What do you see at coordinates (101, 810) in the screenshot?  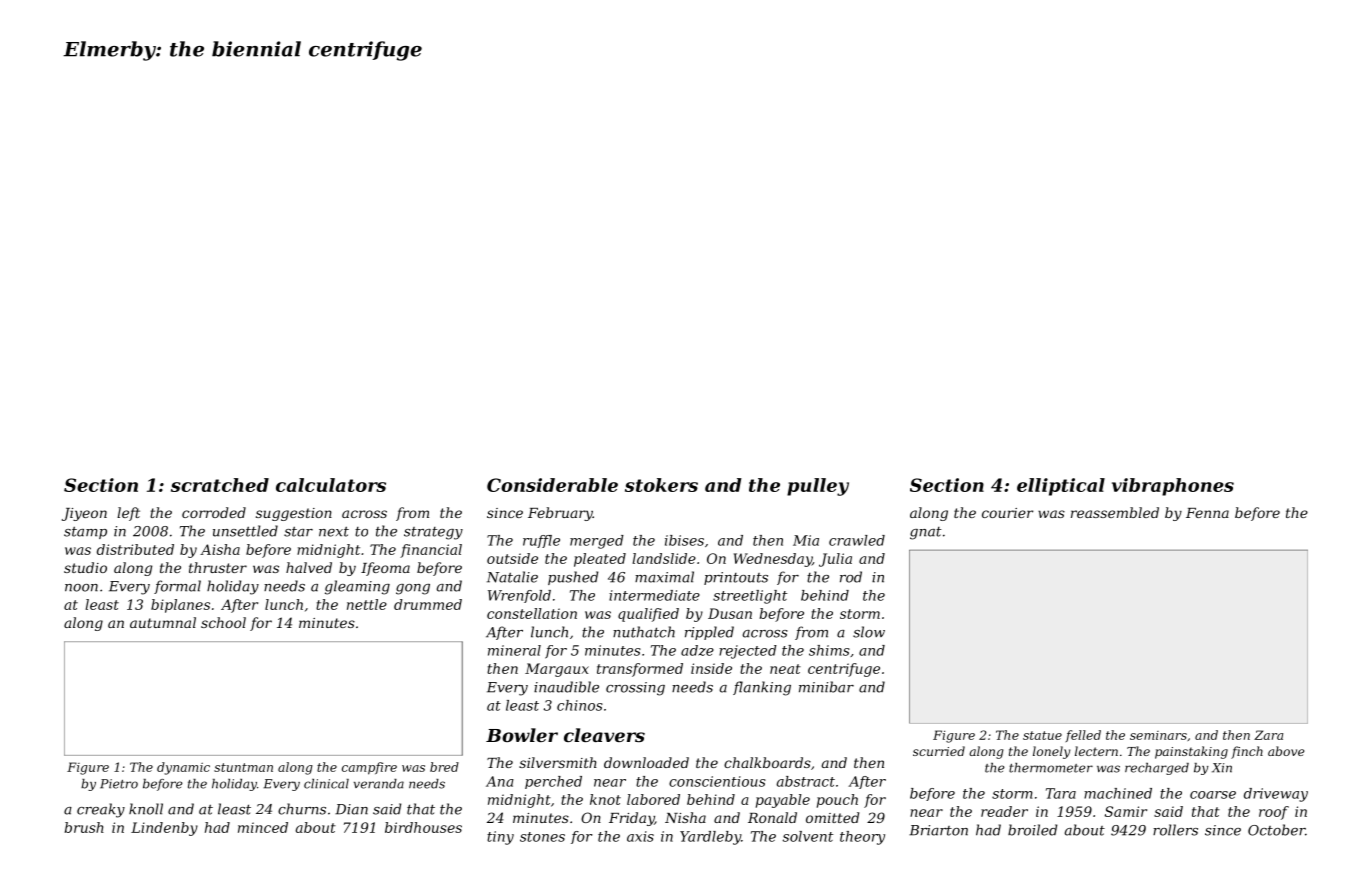 I see `creaky` at bounding box center [101, 810].
